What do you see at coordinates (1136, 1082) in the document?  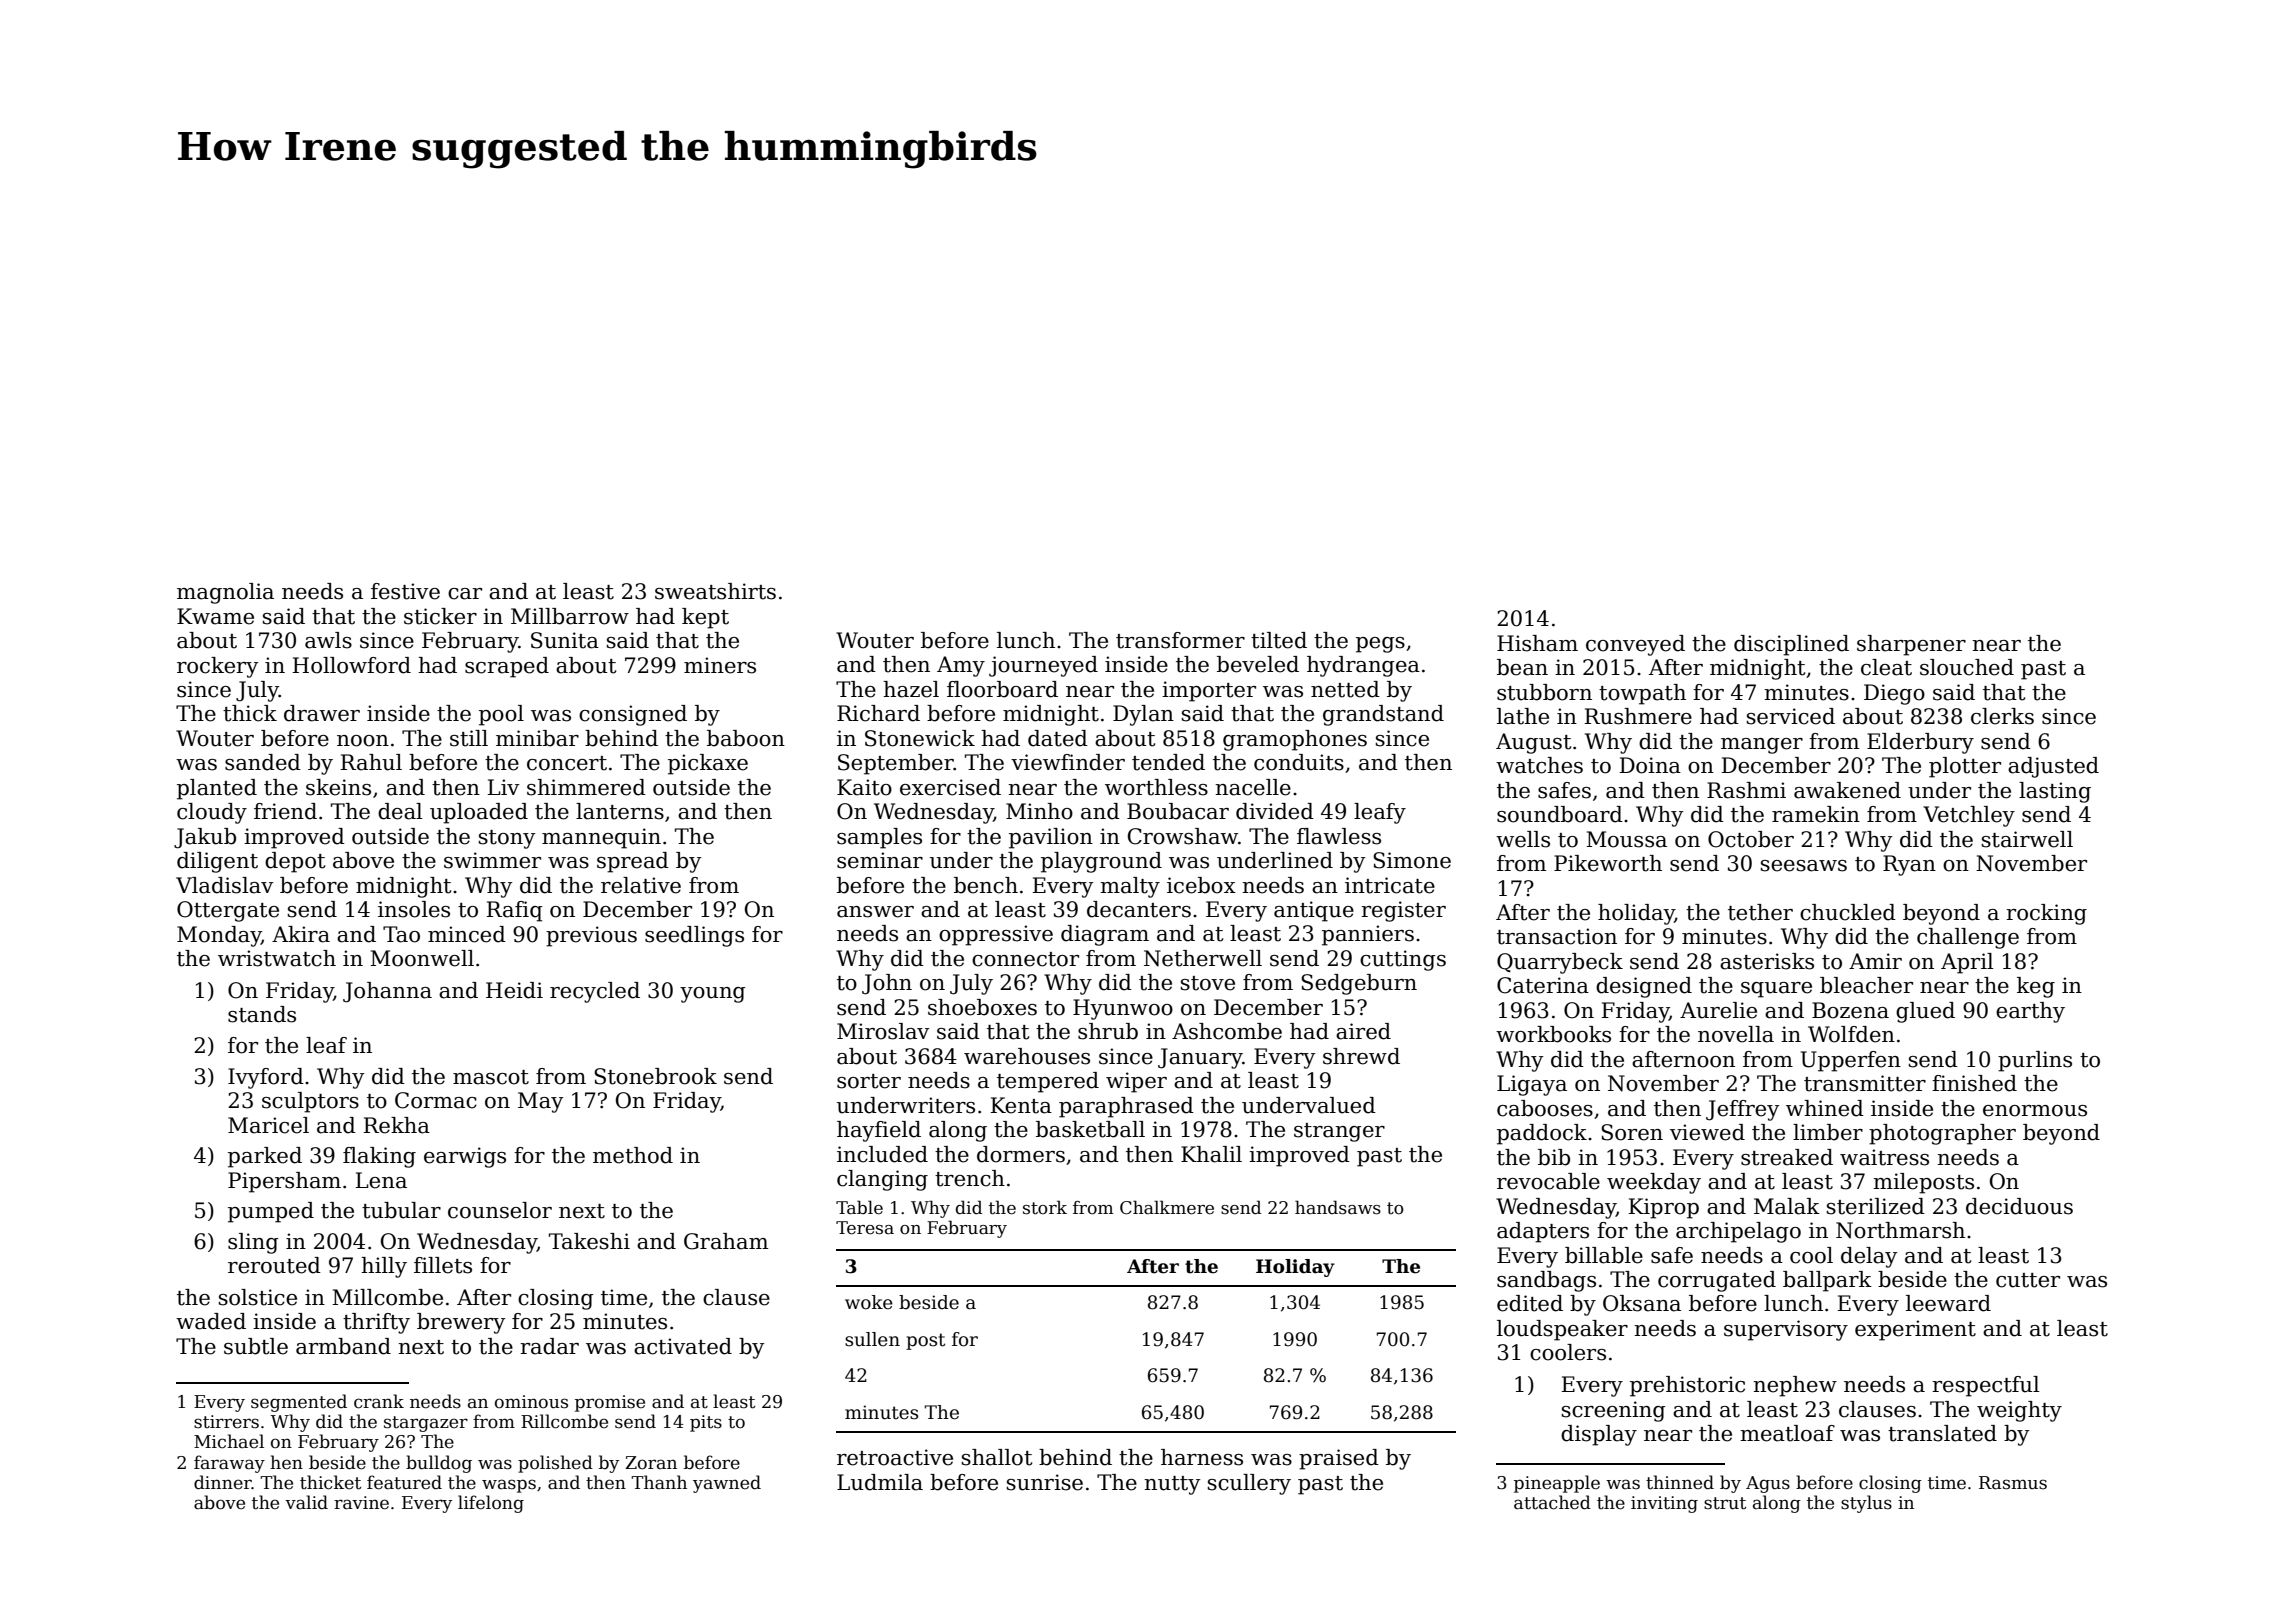 I see `wiper` at bounding box center [1136, 1082].
